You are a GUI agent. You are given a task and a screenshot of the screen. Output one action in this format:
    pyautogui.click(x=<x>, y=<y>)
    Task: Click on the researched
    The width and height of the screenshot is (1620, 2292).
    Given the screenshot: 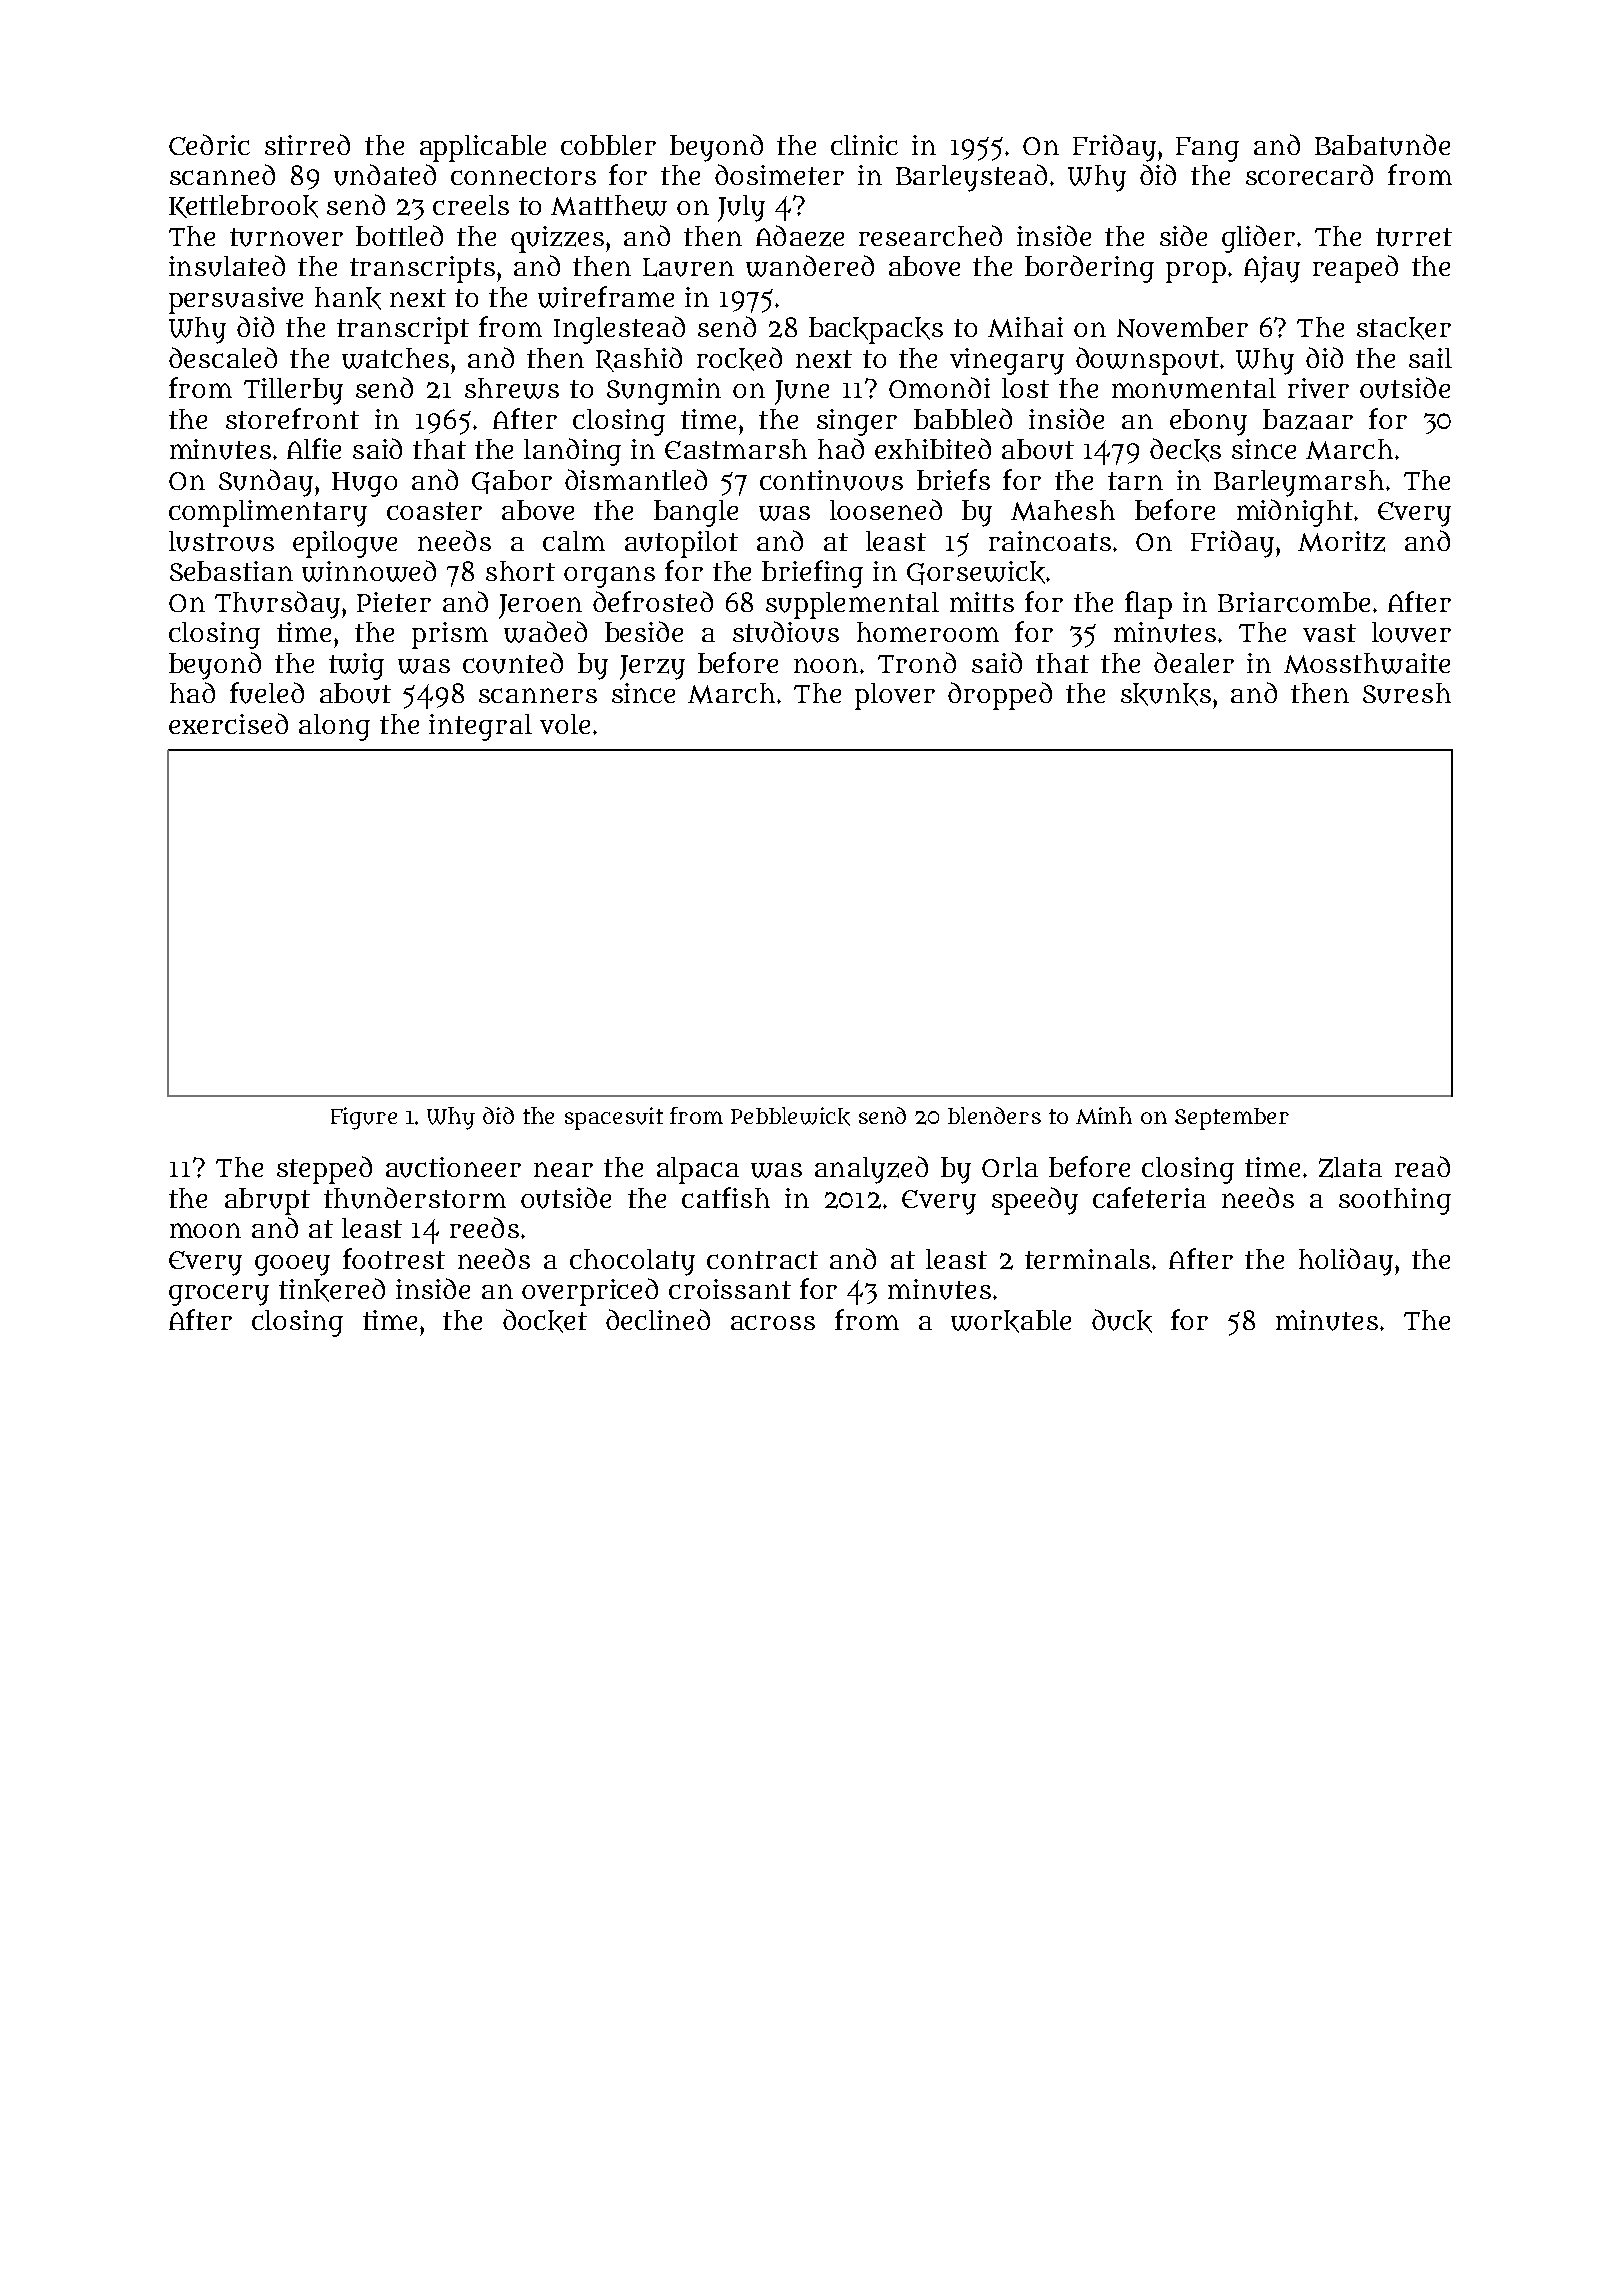 What is the action you would take?
    pyautogui.click(x=930, y=235)
